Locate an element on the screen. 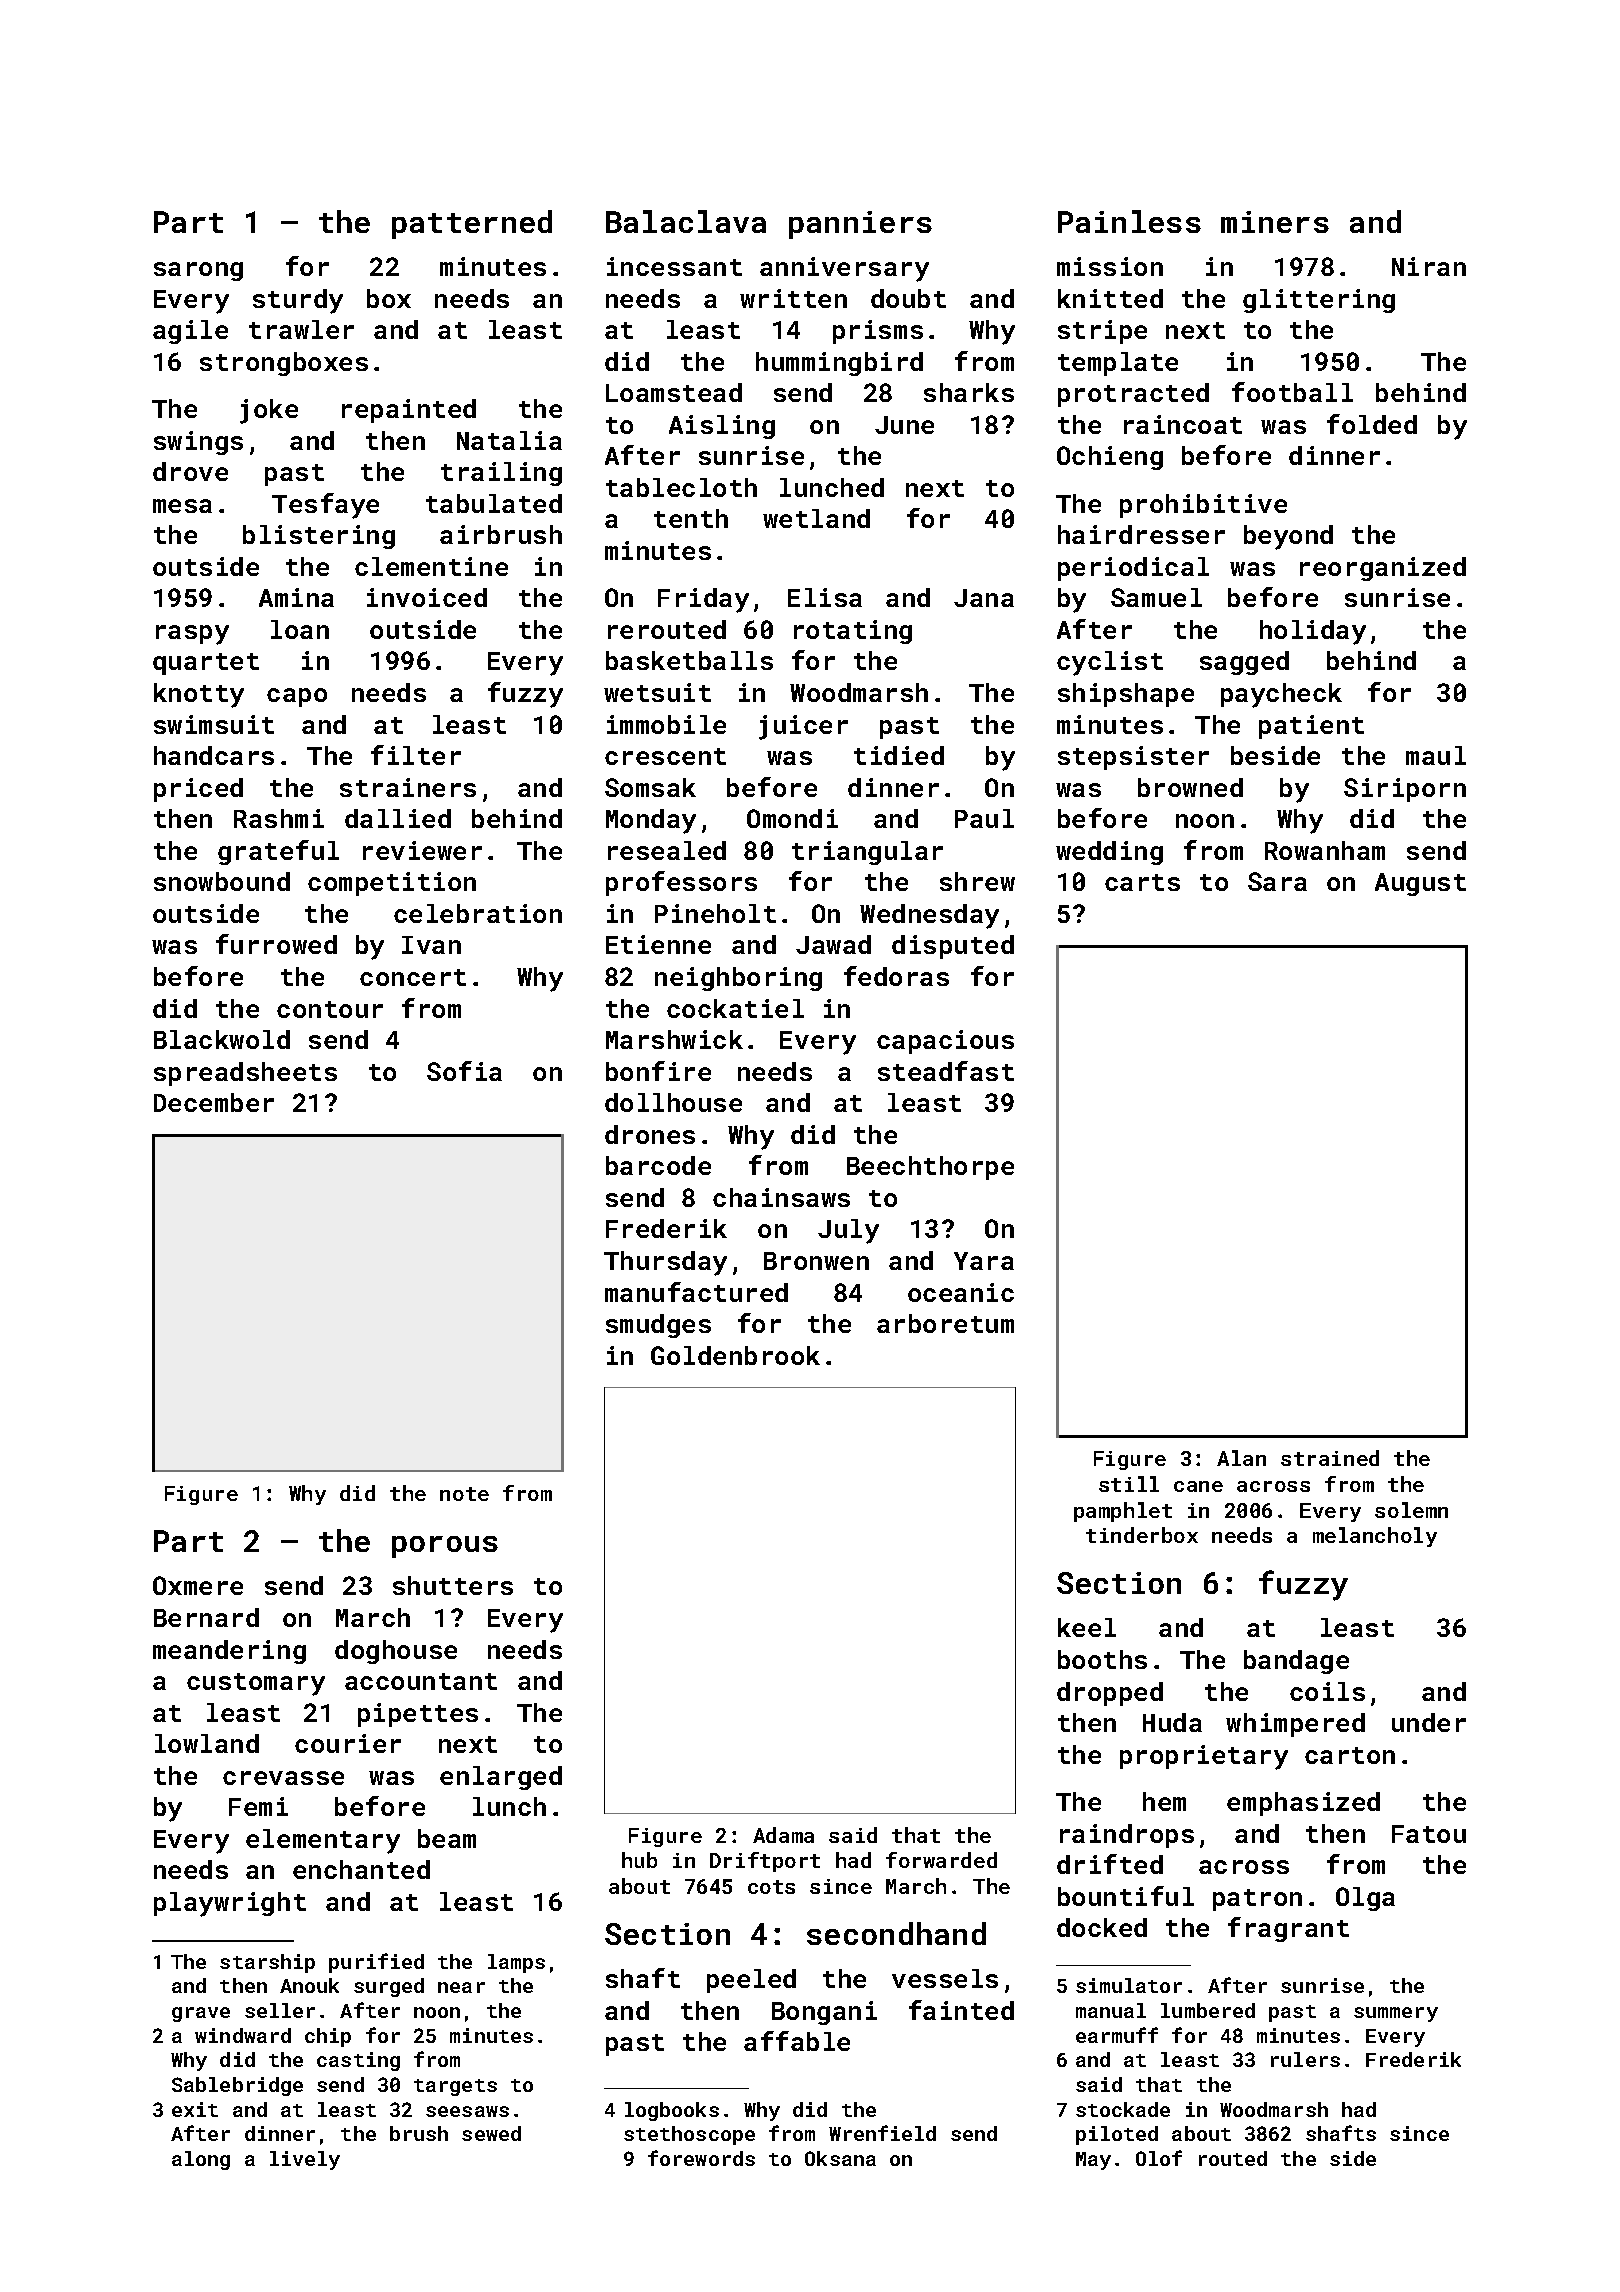 This screenshot has width=1620, height=2292. repainted is located at coordinates (409, 411).
